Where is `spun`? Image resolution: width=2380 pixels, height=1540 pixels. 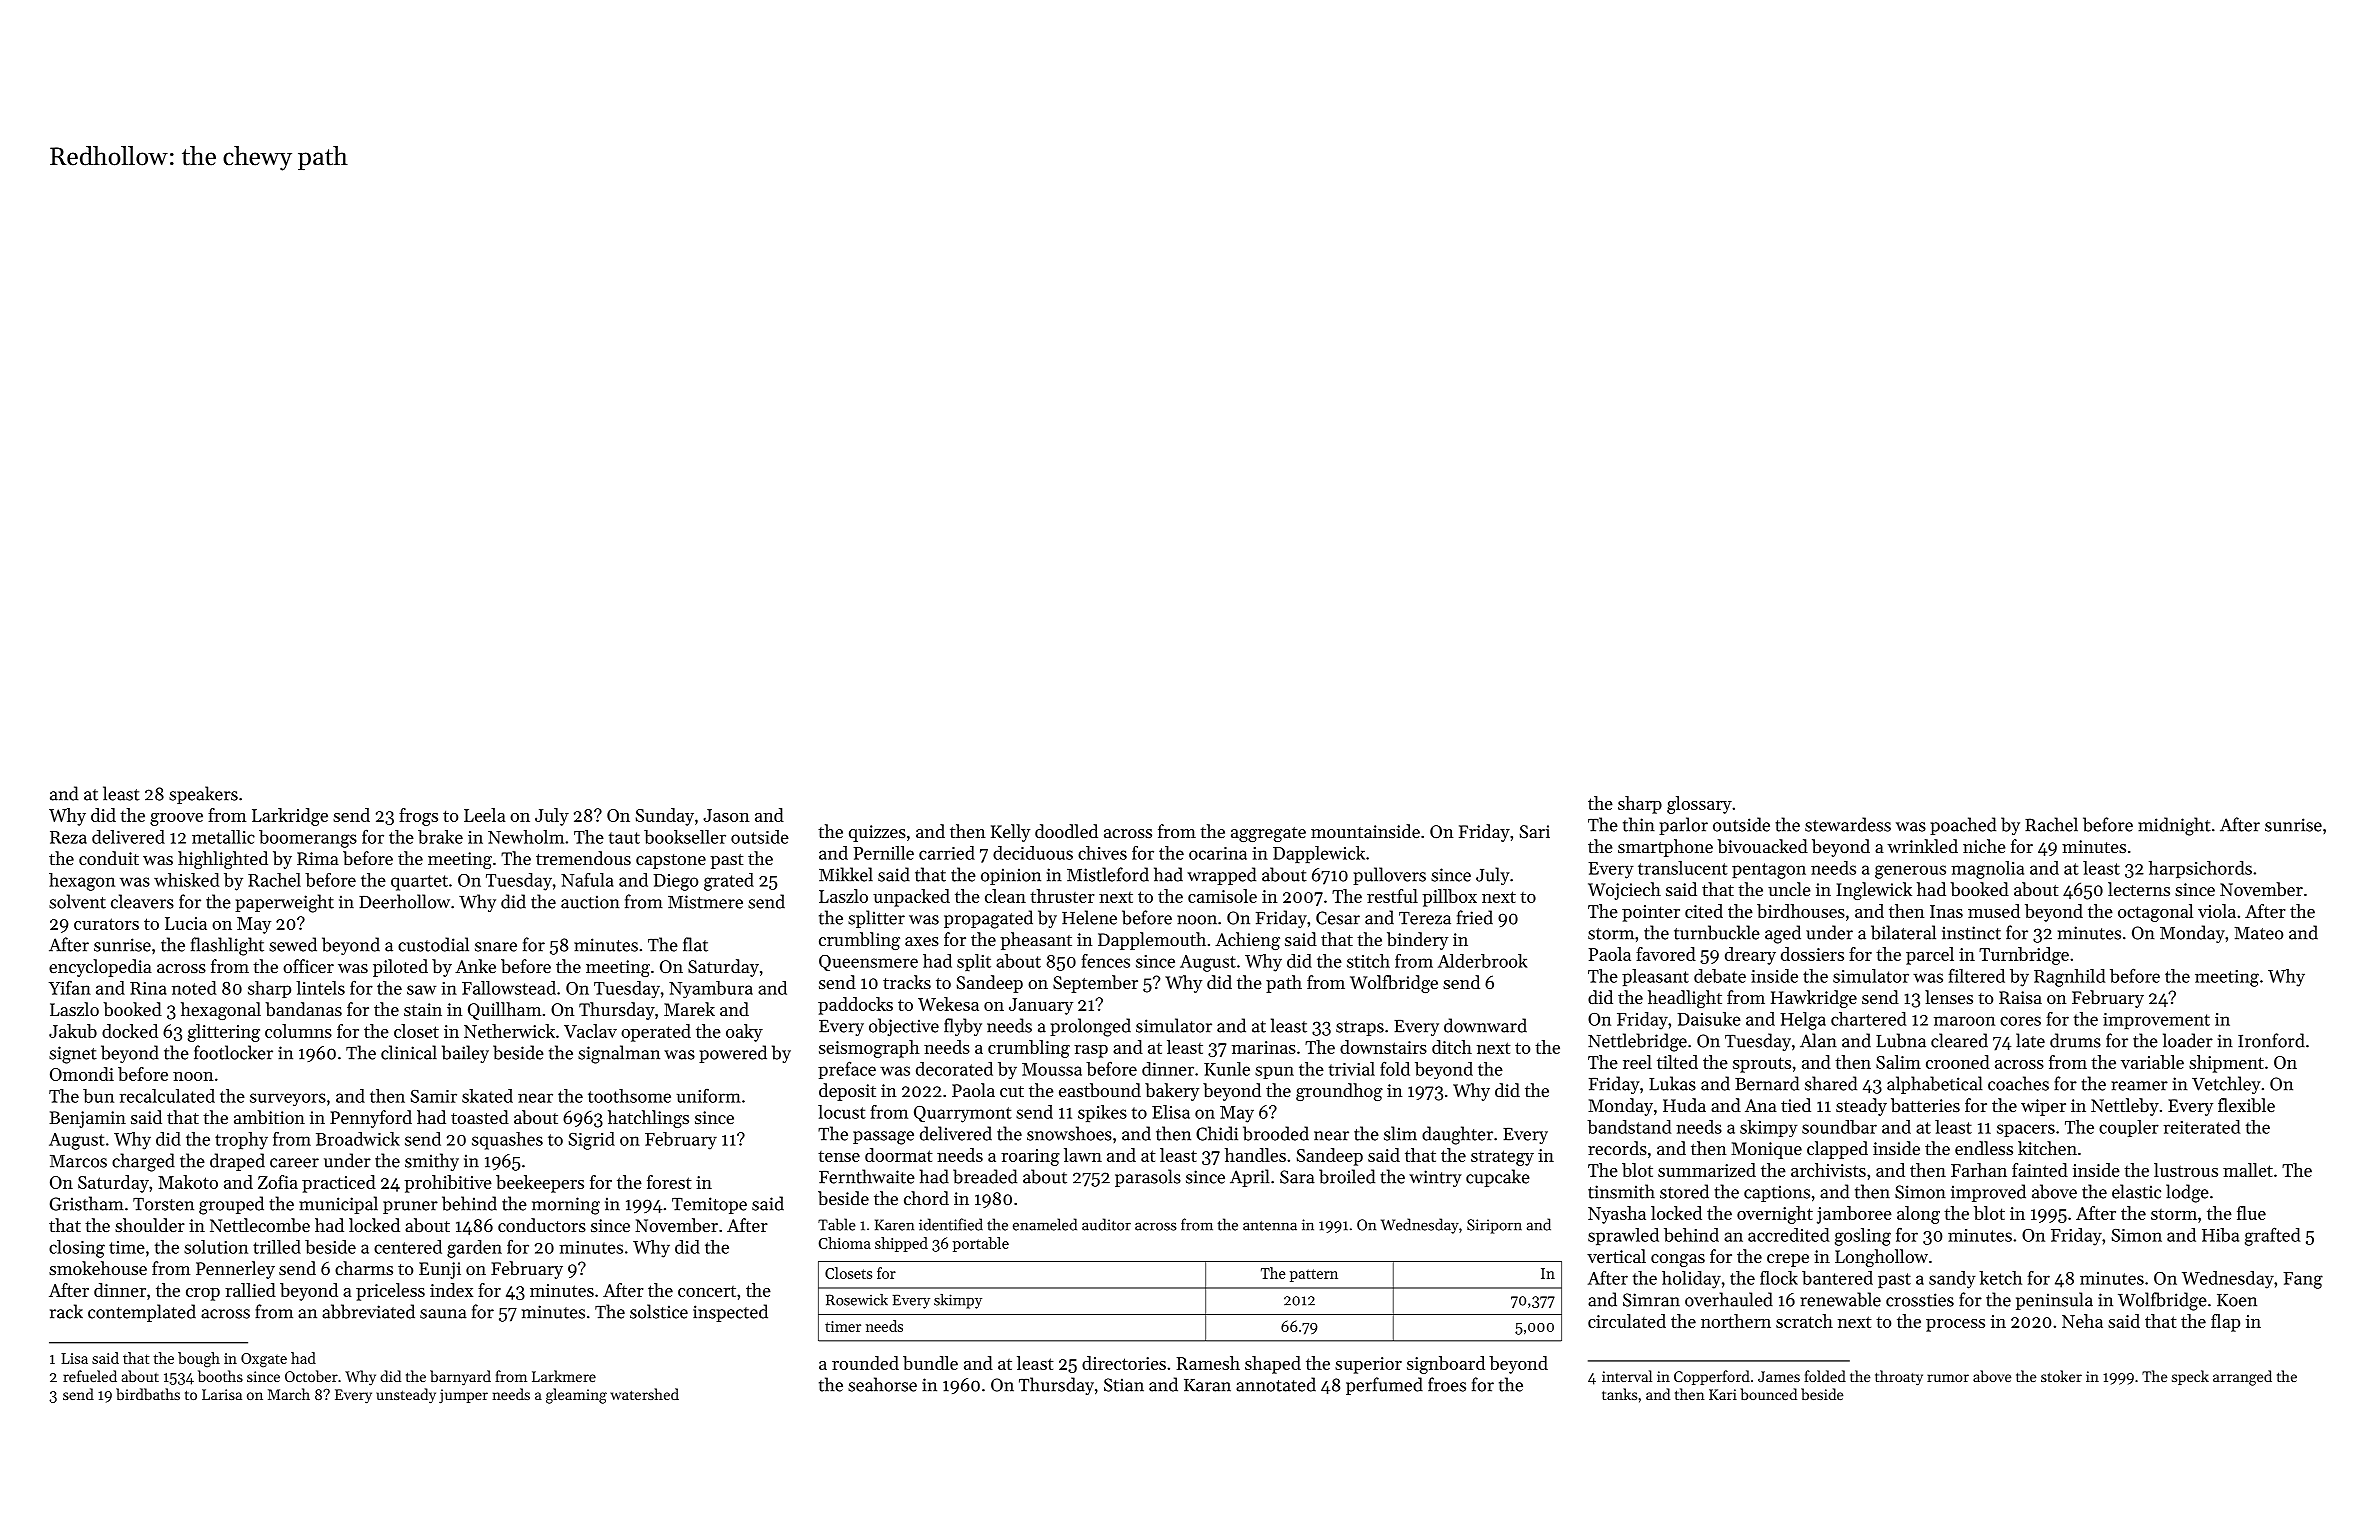
spun is located at coordinates (1274, 1072).
